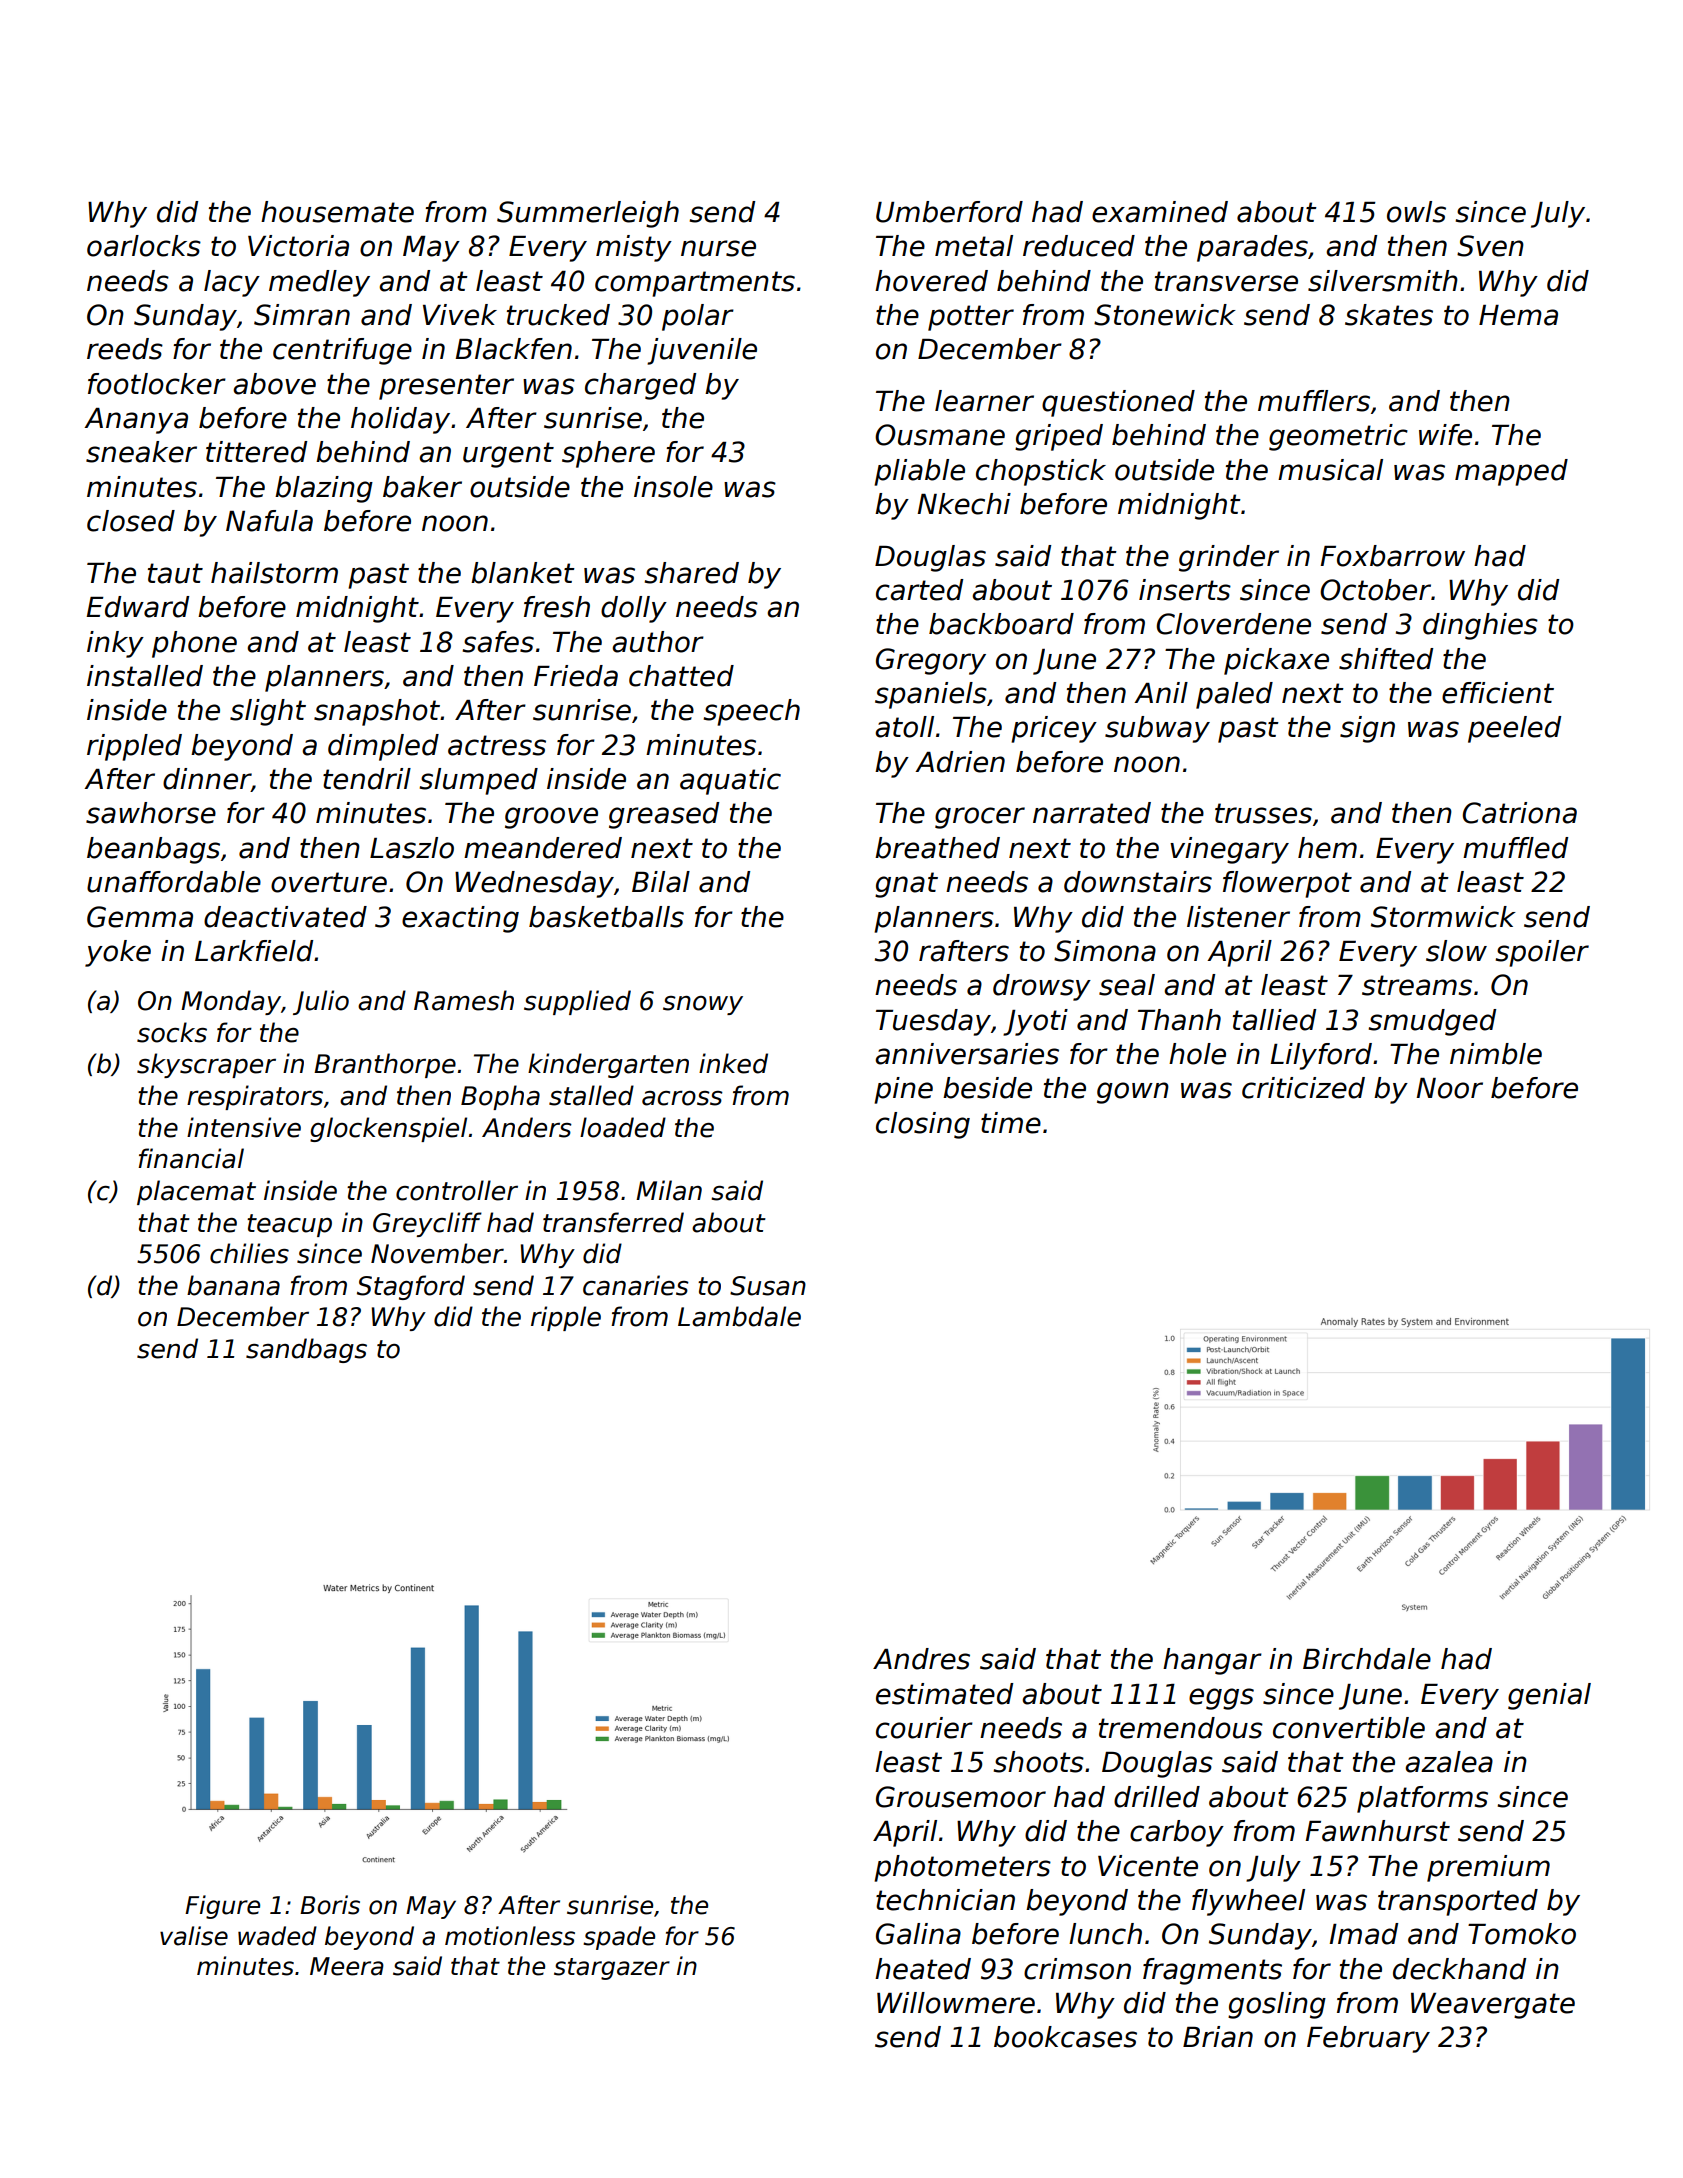 This image has width=1683, height=2178. Describe the element at coordinates (172, 1032) in the image. I see `socks` at that location.
